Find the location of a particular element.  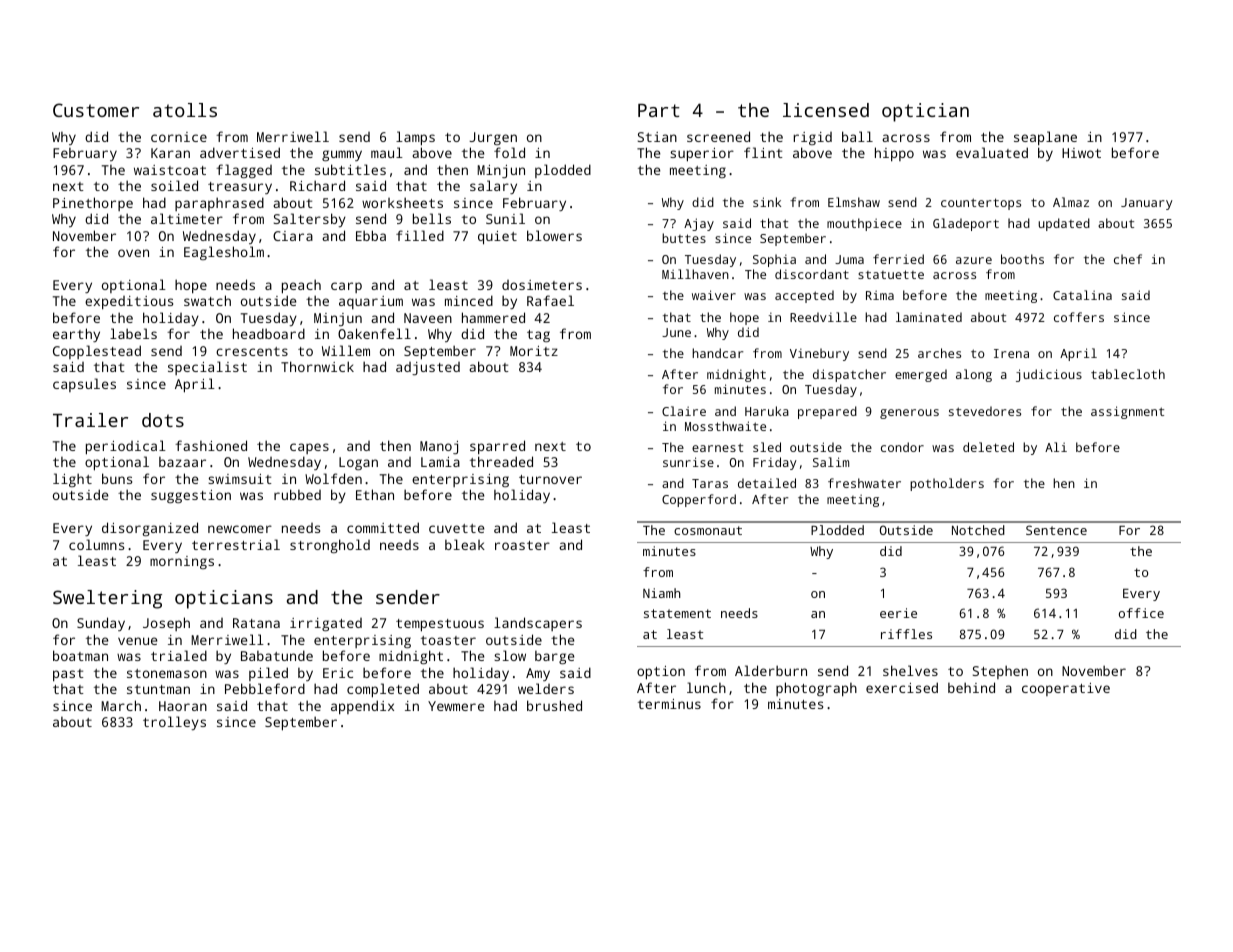

Sunday is located at coordinates (101, 624).
